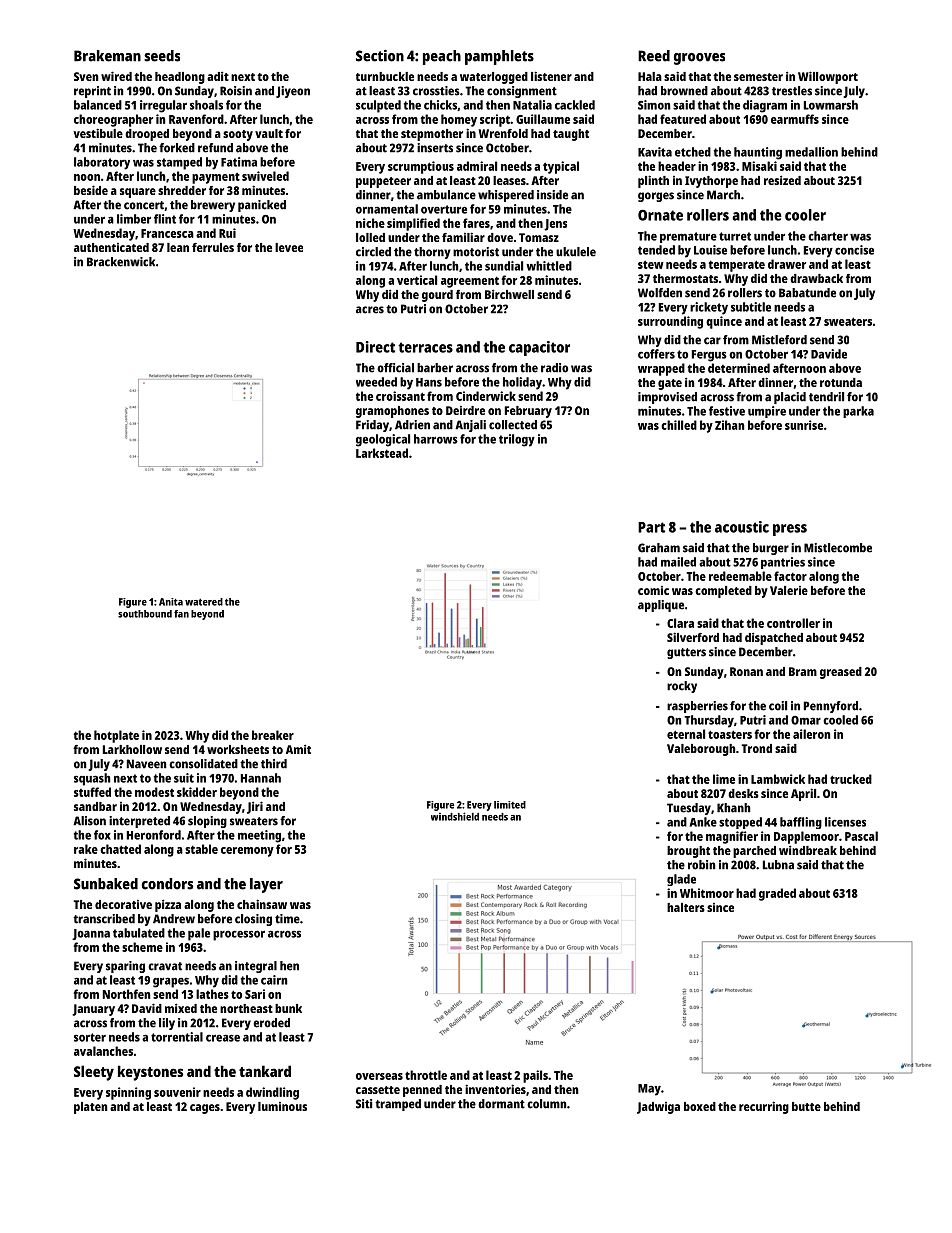 The width and height of the screenshot is (952, 1233). Describe the element at coordinates (255, 807) in the screenshot. I see `Jiri` at that location.
